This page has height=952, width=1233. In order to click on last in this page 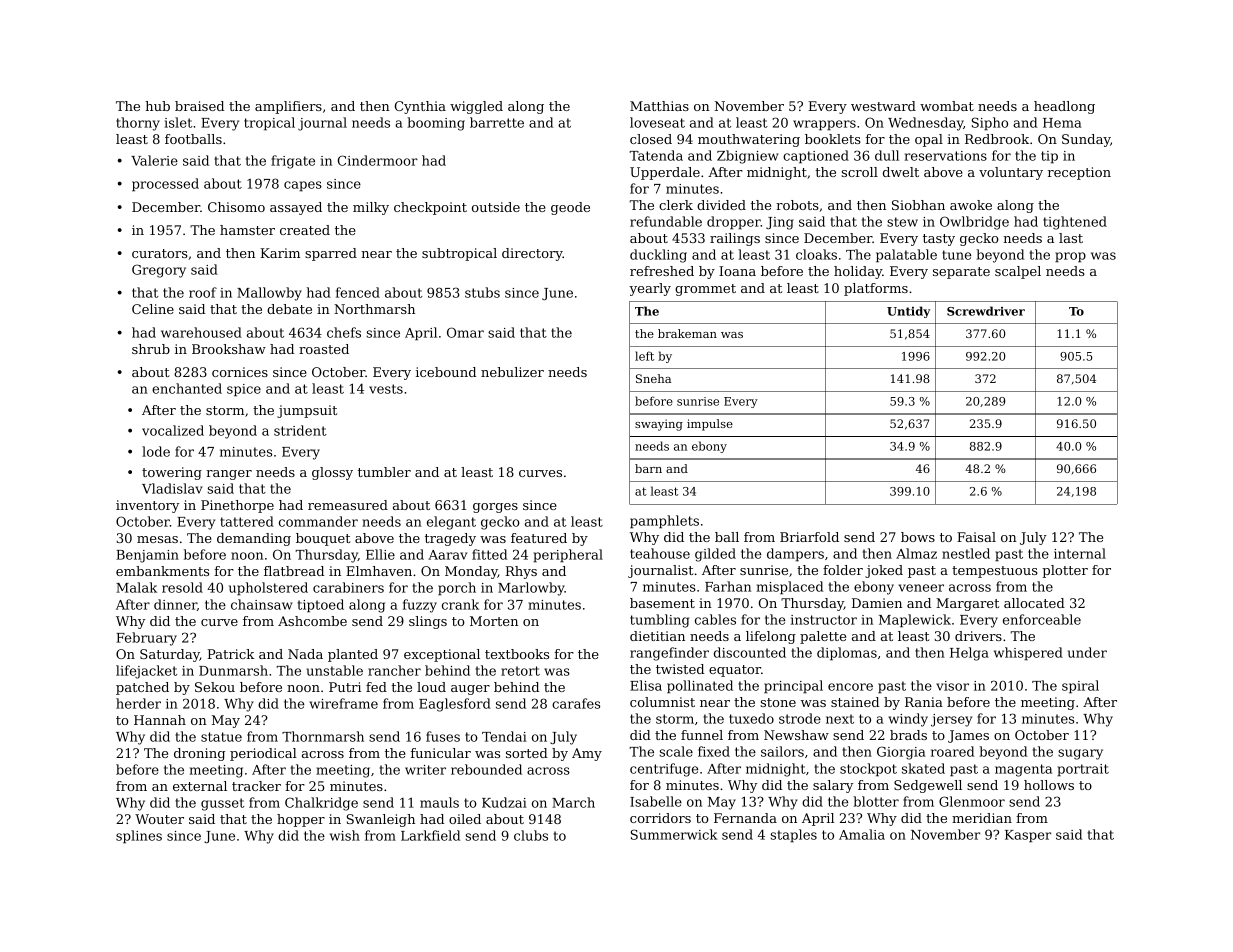, I will do `click(1071, 238)`.
